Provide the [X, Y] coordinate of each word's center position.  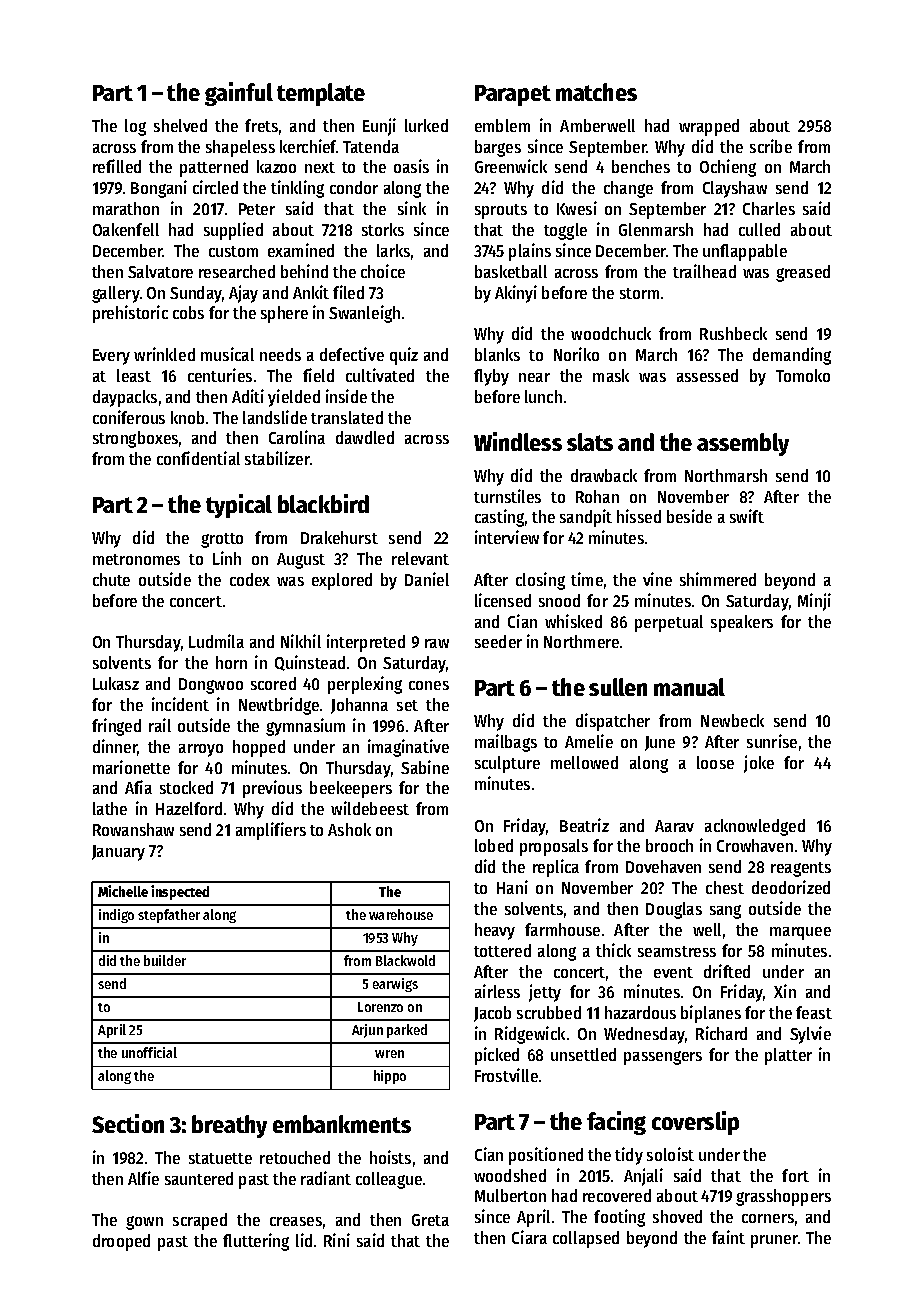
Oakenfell [126, 229]
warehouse [401, 914]
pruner [774, 1241]
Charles [769, 208]
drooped [121, 1242]
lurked [426, 125]
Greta [430, 1220]
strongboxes [135, 439]
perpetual [669, 623]
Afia [138, 787]
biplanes [711, 1014]
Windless [518, 441]
